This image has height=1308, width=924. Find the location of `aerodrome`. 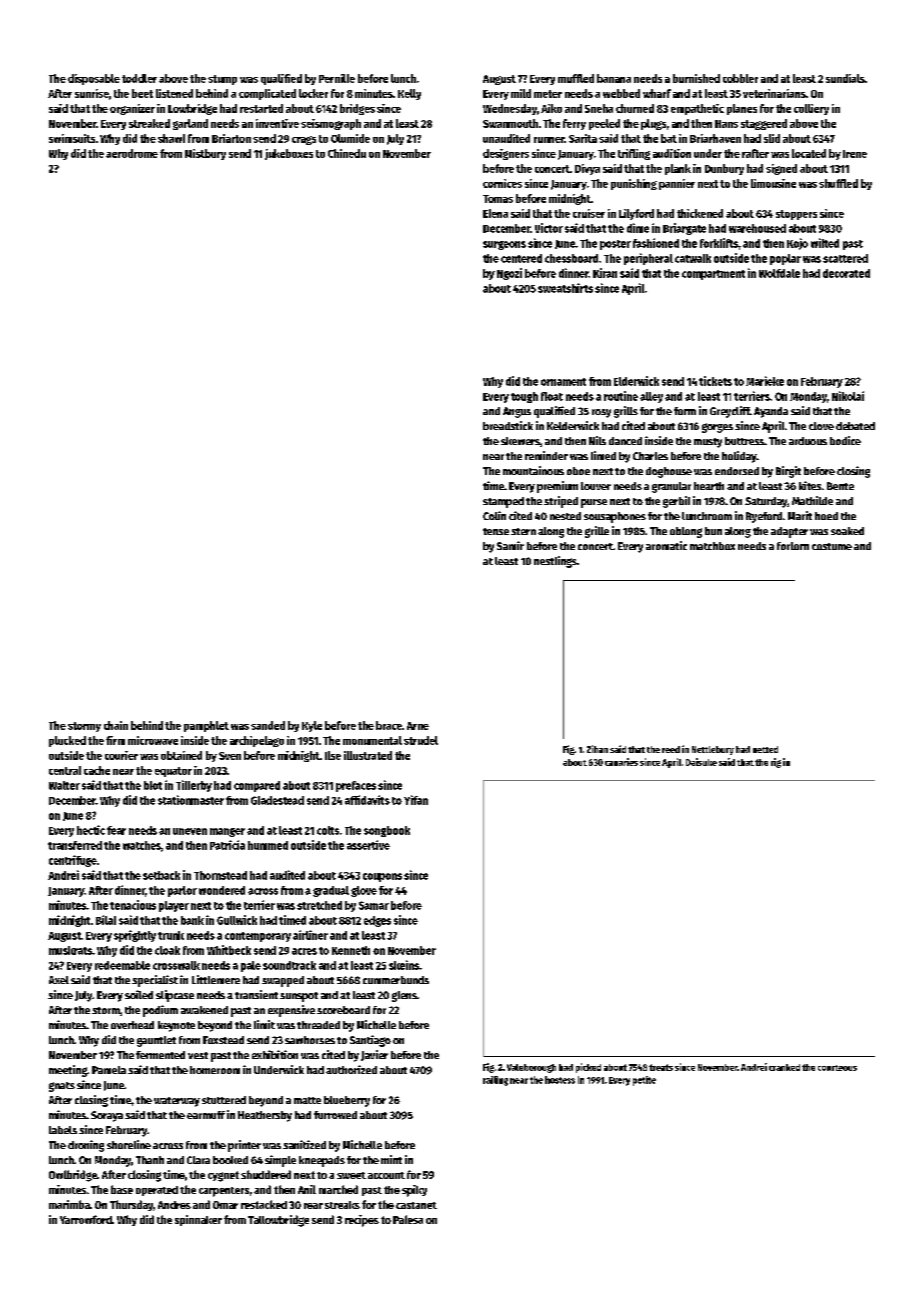

aerodrome is located at coordinates (132, 153).
